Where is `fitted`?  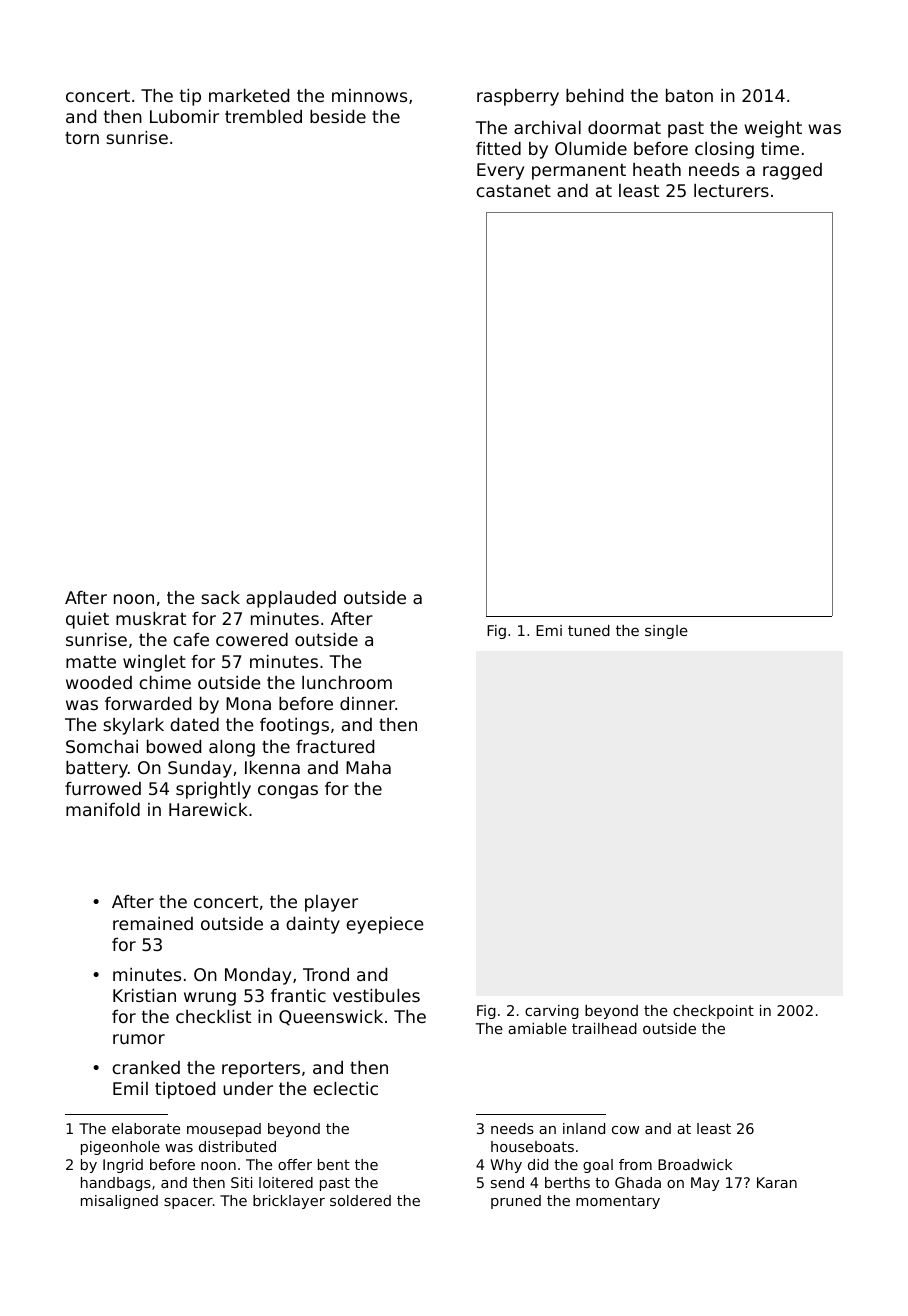
fitted is located at coordinates (498, 148).
